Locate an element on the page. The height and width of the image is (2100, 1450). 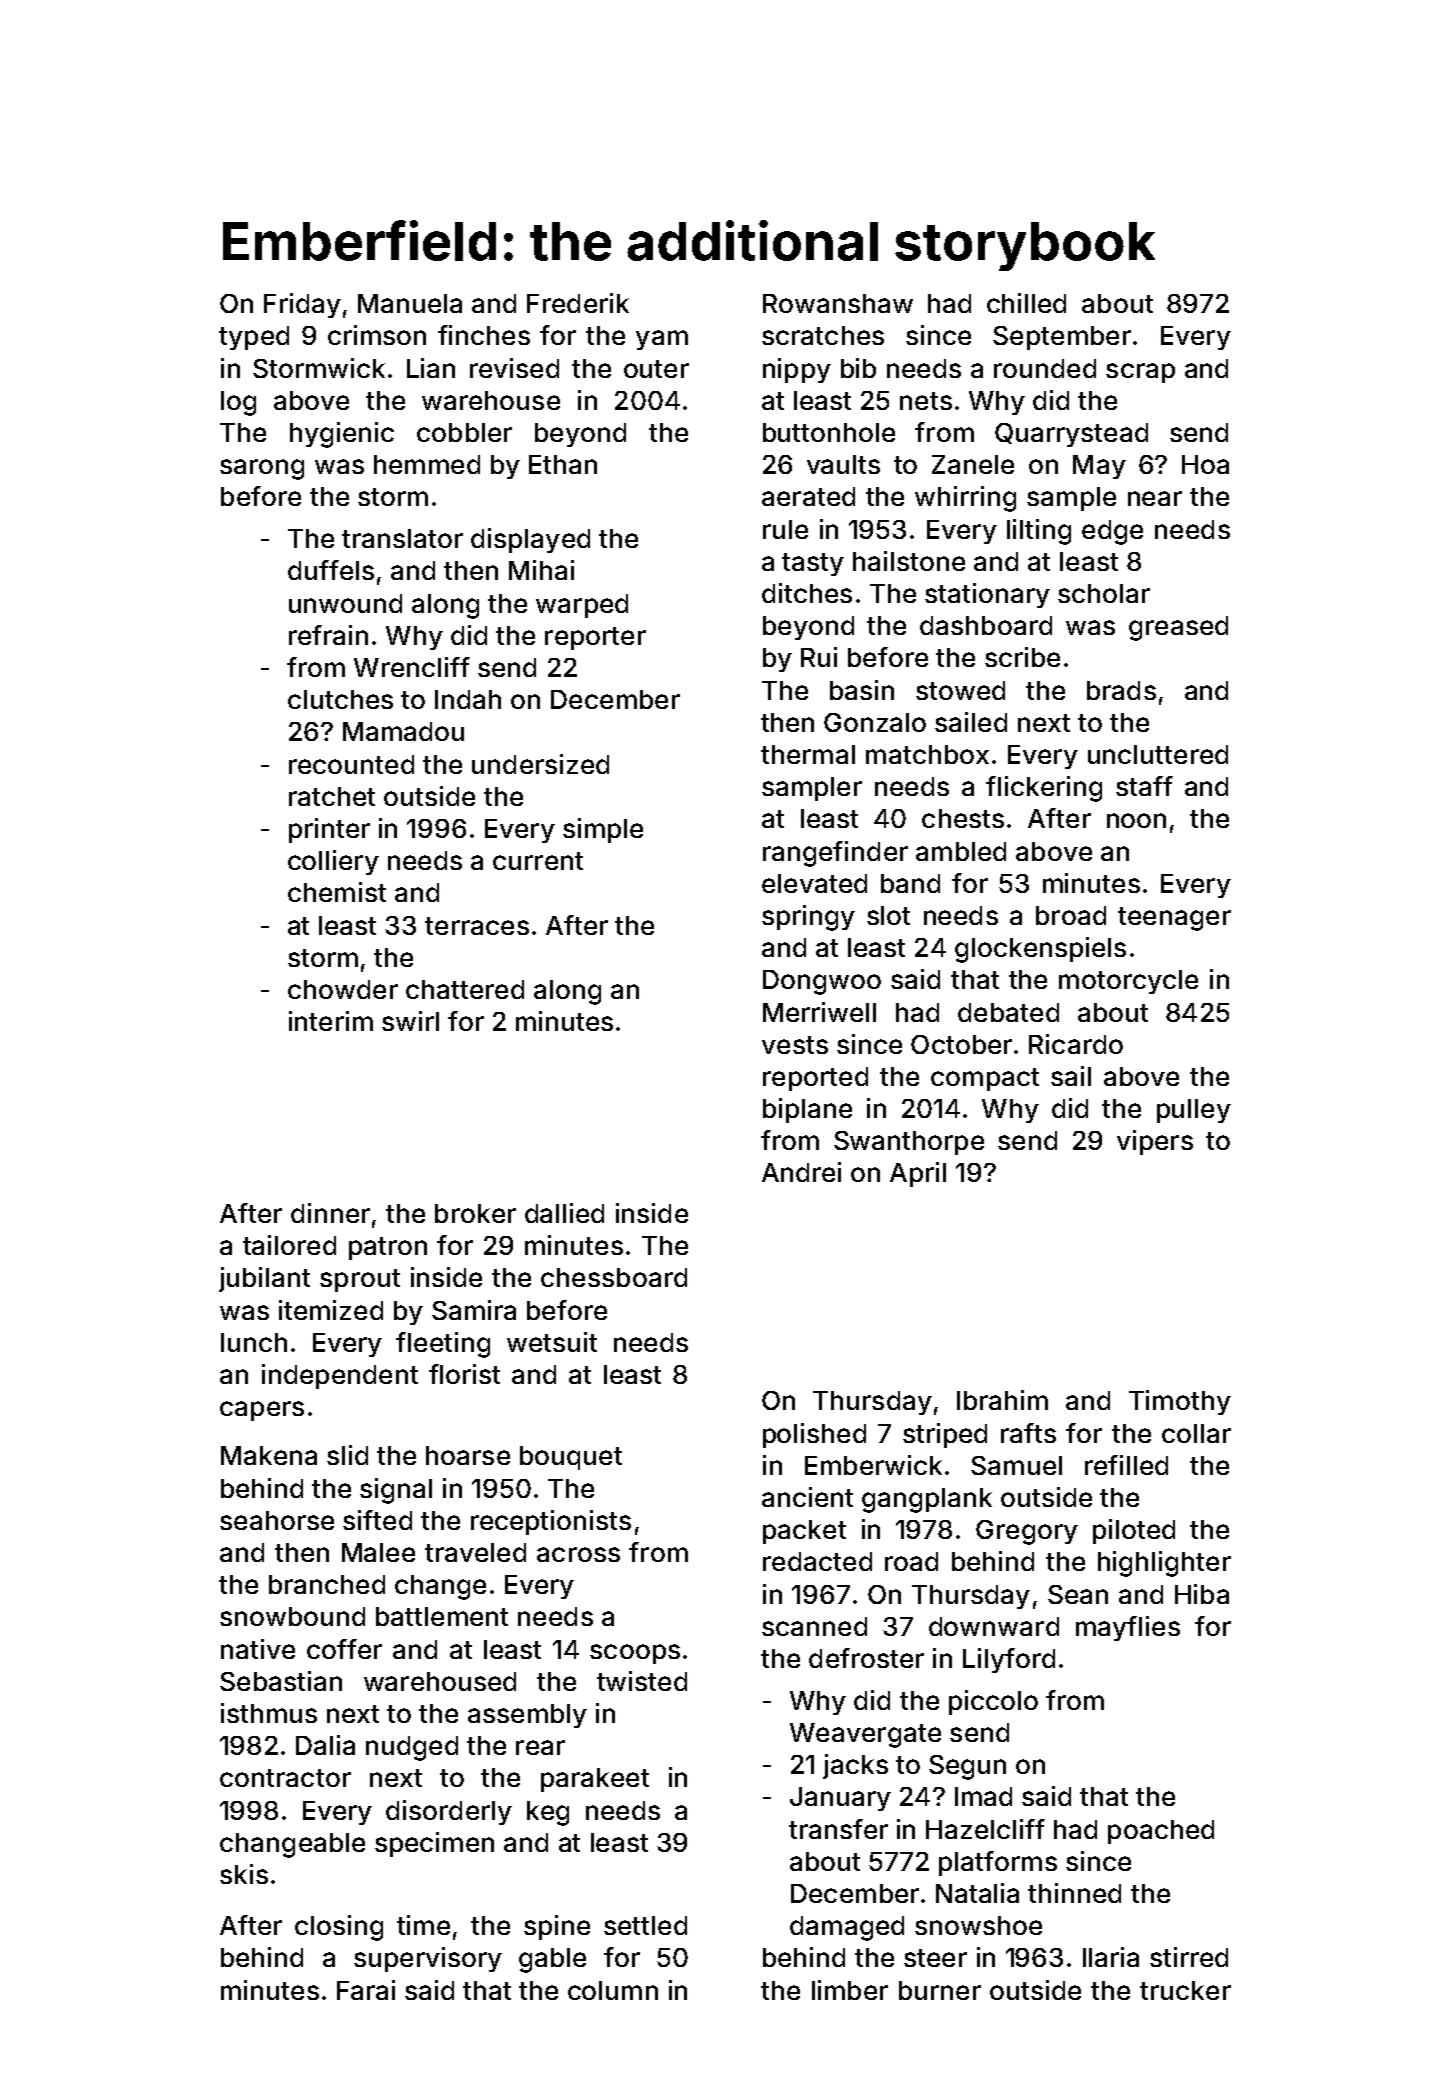
scrap is located at coordinates (1140, 373).
